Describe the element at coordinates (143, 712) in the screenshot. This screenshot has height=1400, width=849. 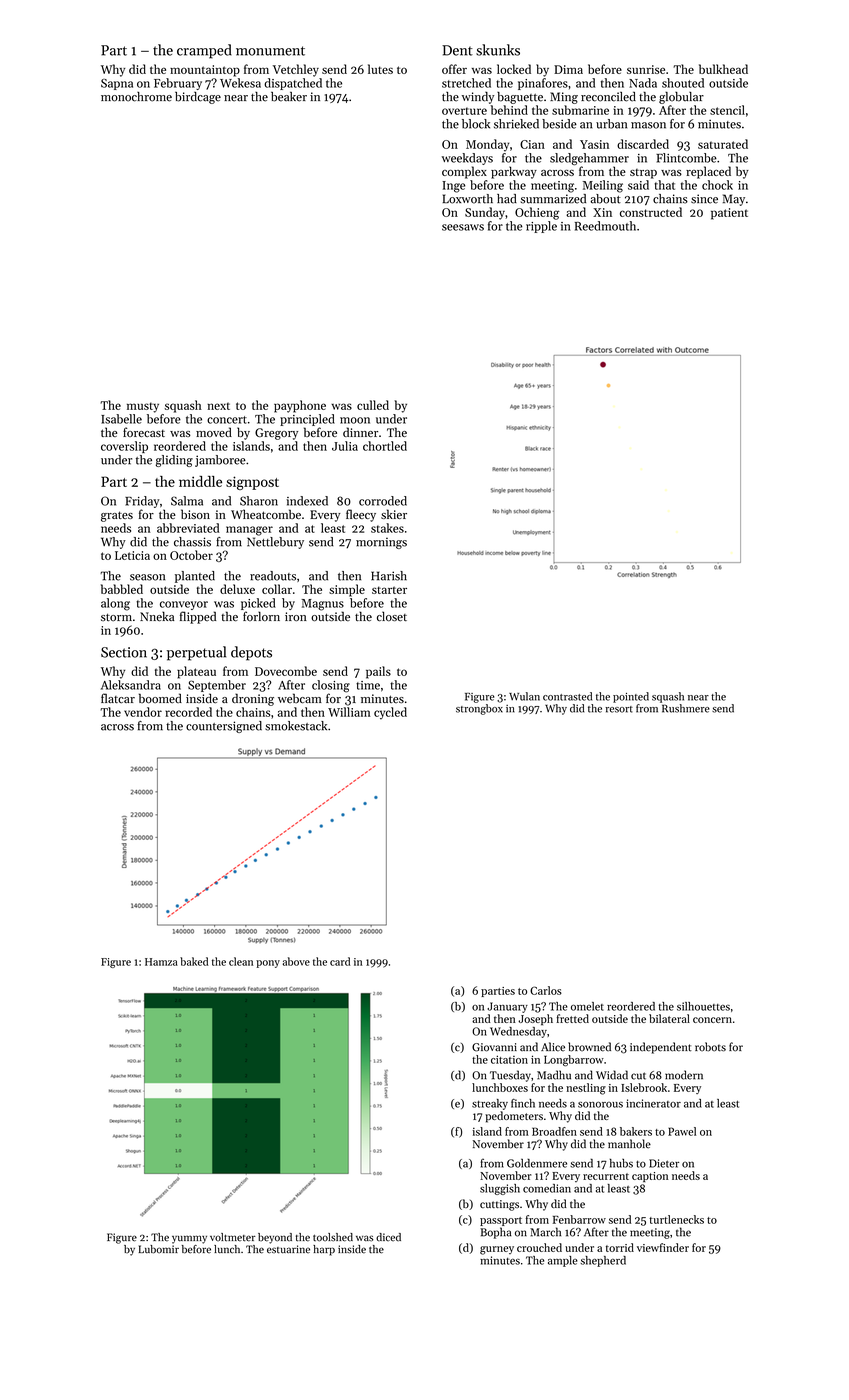
I see `vendor` at that location.
